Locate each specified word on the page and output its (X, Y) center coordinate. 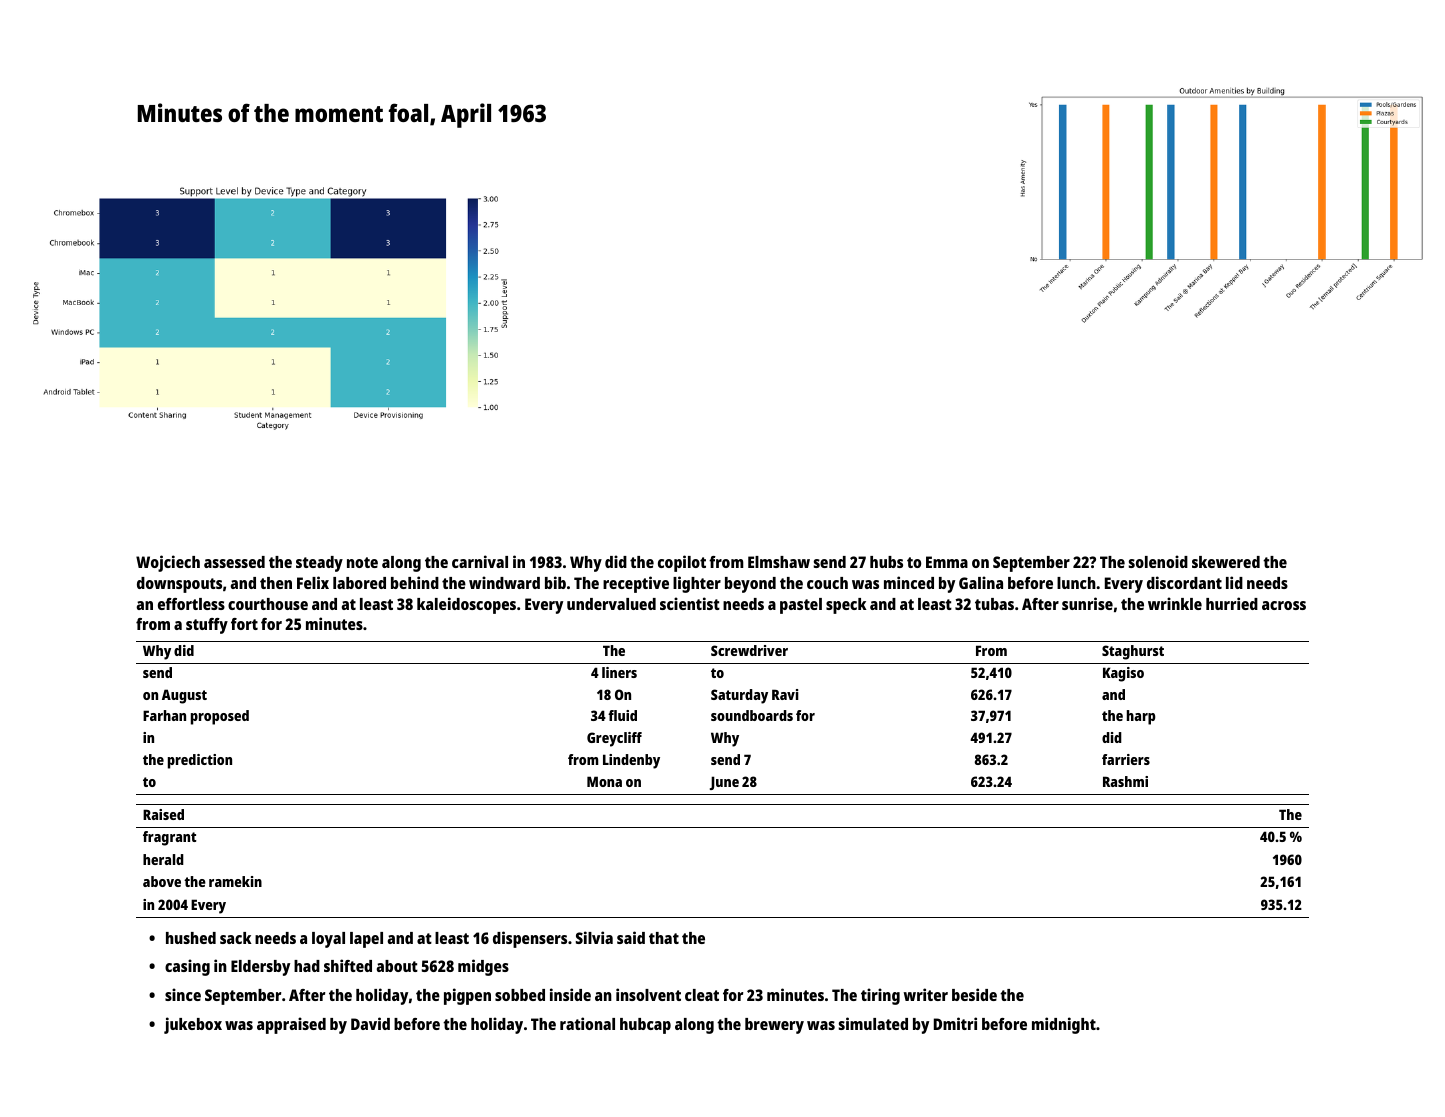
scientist (690, 603)
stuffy (207, 626)
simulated (873, 1023)
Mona (604, 781)
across (1284, 605)
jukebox (193, 1025)
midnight (1064, 1025)
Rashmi (1125, 781)
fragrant (169, 838)
